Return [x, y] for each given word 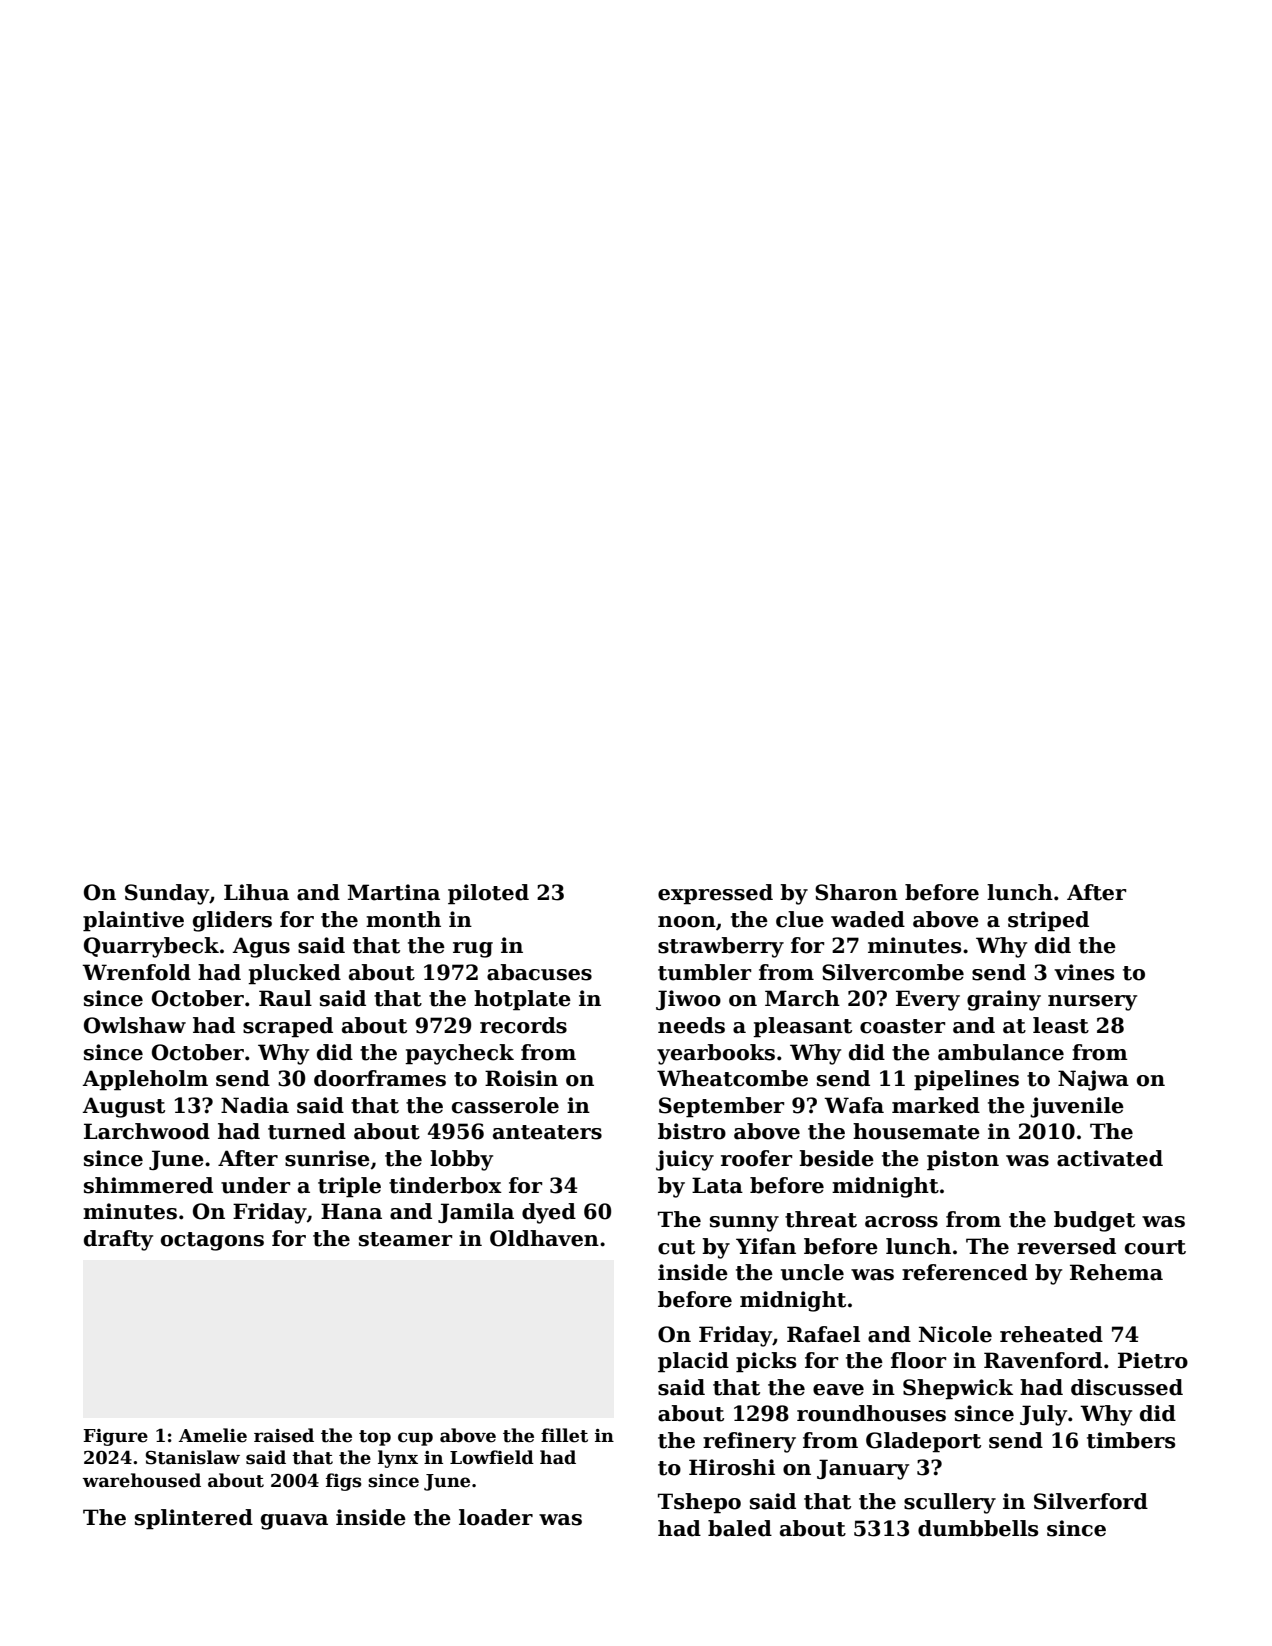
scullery [950, 1503]
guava [294, 1522]
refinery [749, 1442]
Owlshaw [135, 1025]
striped [1048, 921]
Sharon [856, 892]
